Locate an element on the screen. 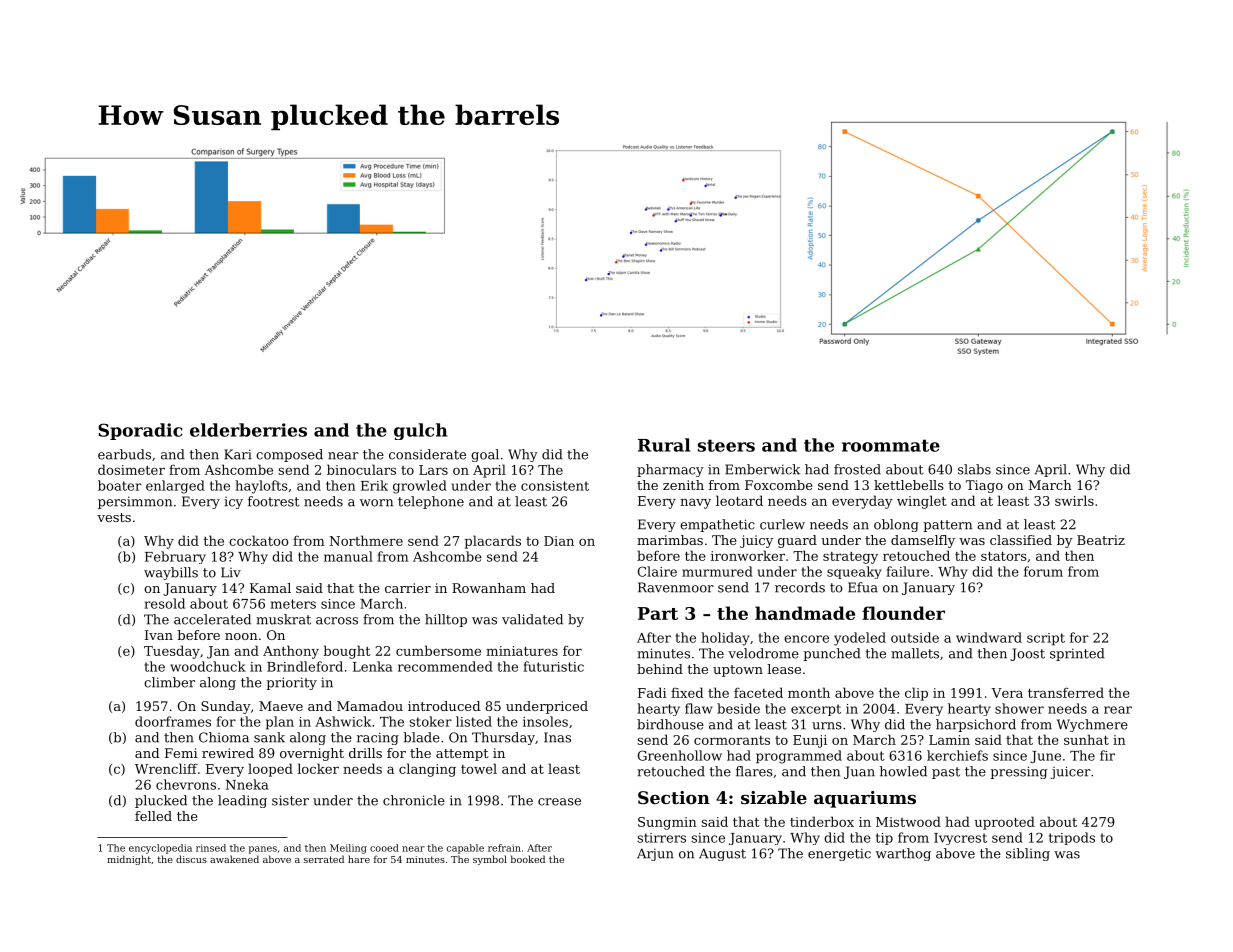 The height and width of the screenshot is (952, 1233). Kari is located at coordinates (238, 454).
